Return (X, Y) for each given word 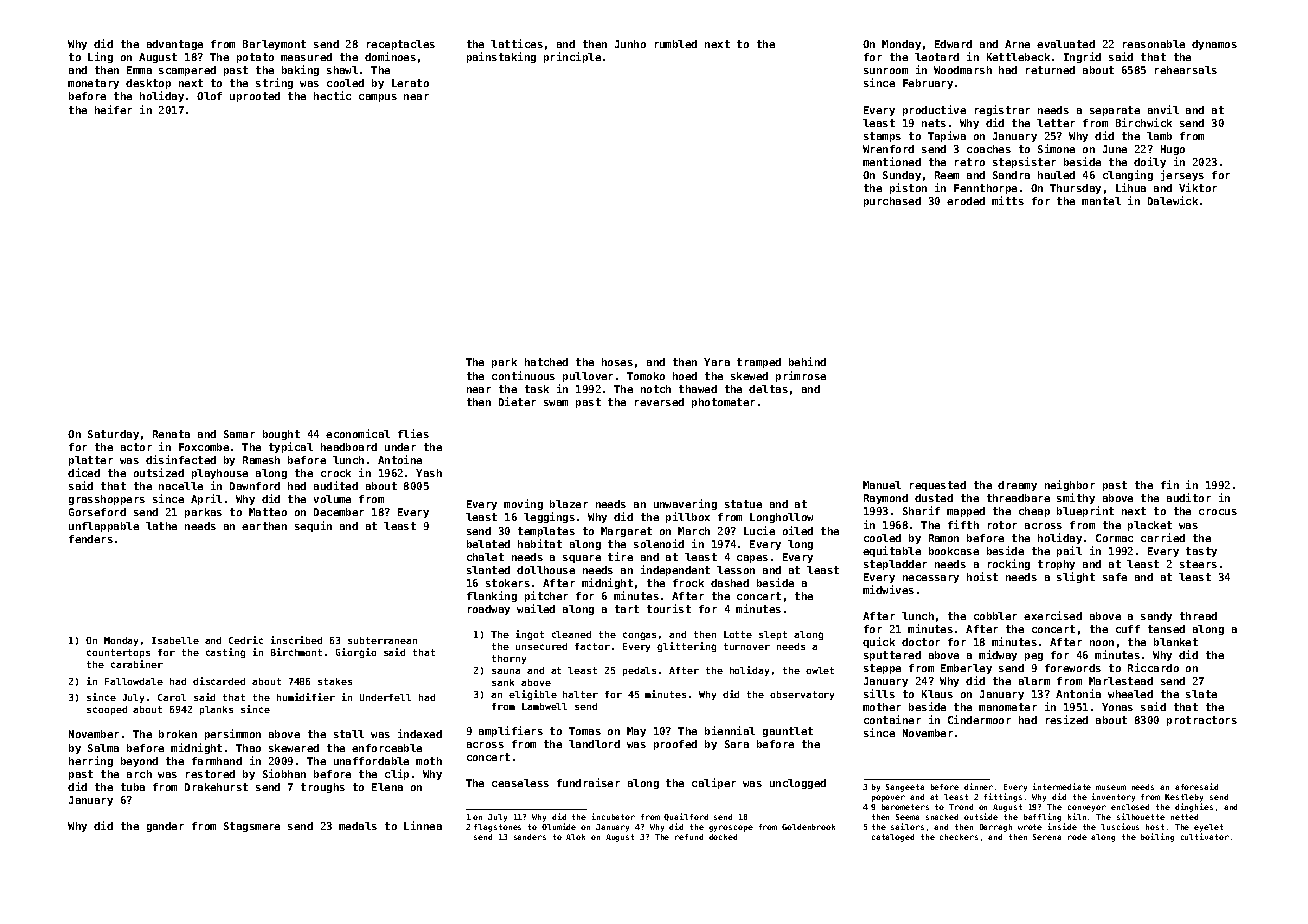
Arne (1017, 44)
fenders (91, 539)
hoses (617, 362)
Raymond (886, 499)
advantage (175, 45)
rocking (1009, 564)
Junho (630, 44)
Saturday (113, 435)
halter (580, 694)
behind (807, 361)
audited (336, 485)
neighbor (1070, 485)
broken (178, 734)
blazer (569, 504)
